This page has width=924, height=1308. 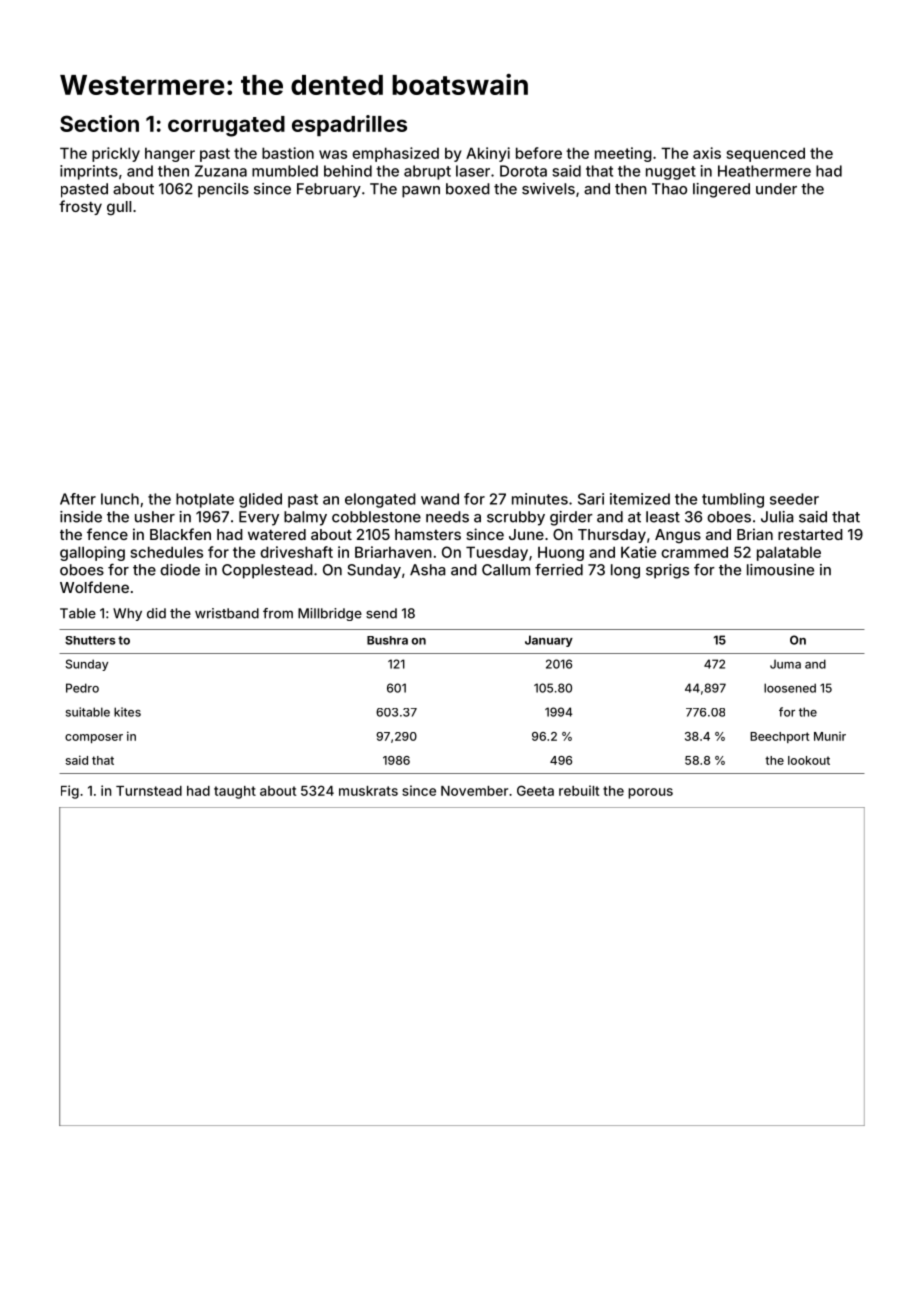 I want to click on swivels, so click(x=548, y=189).
